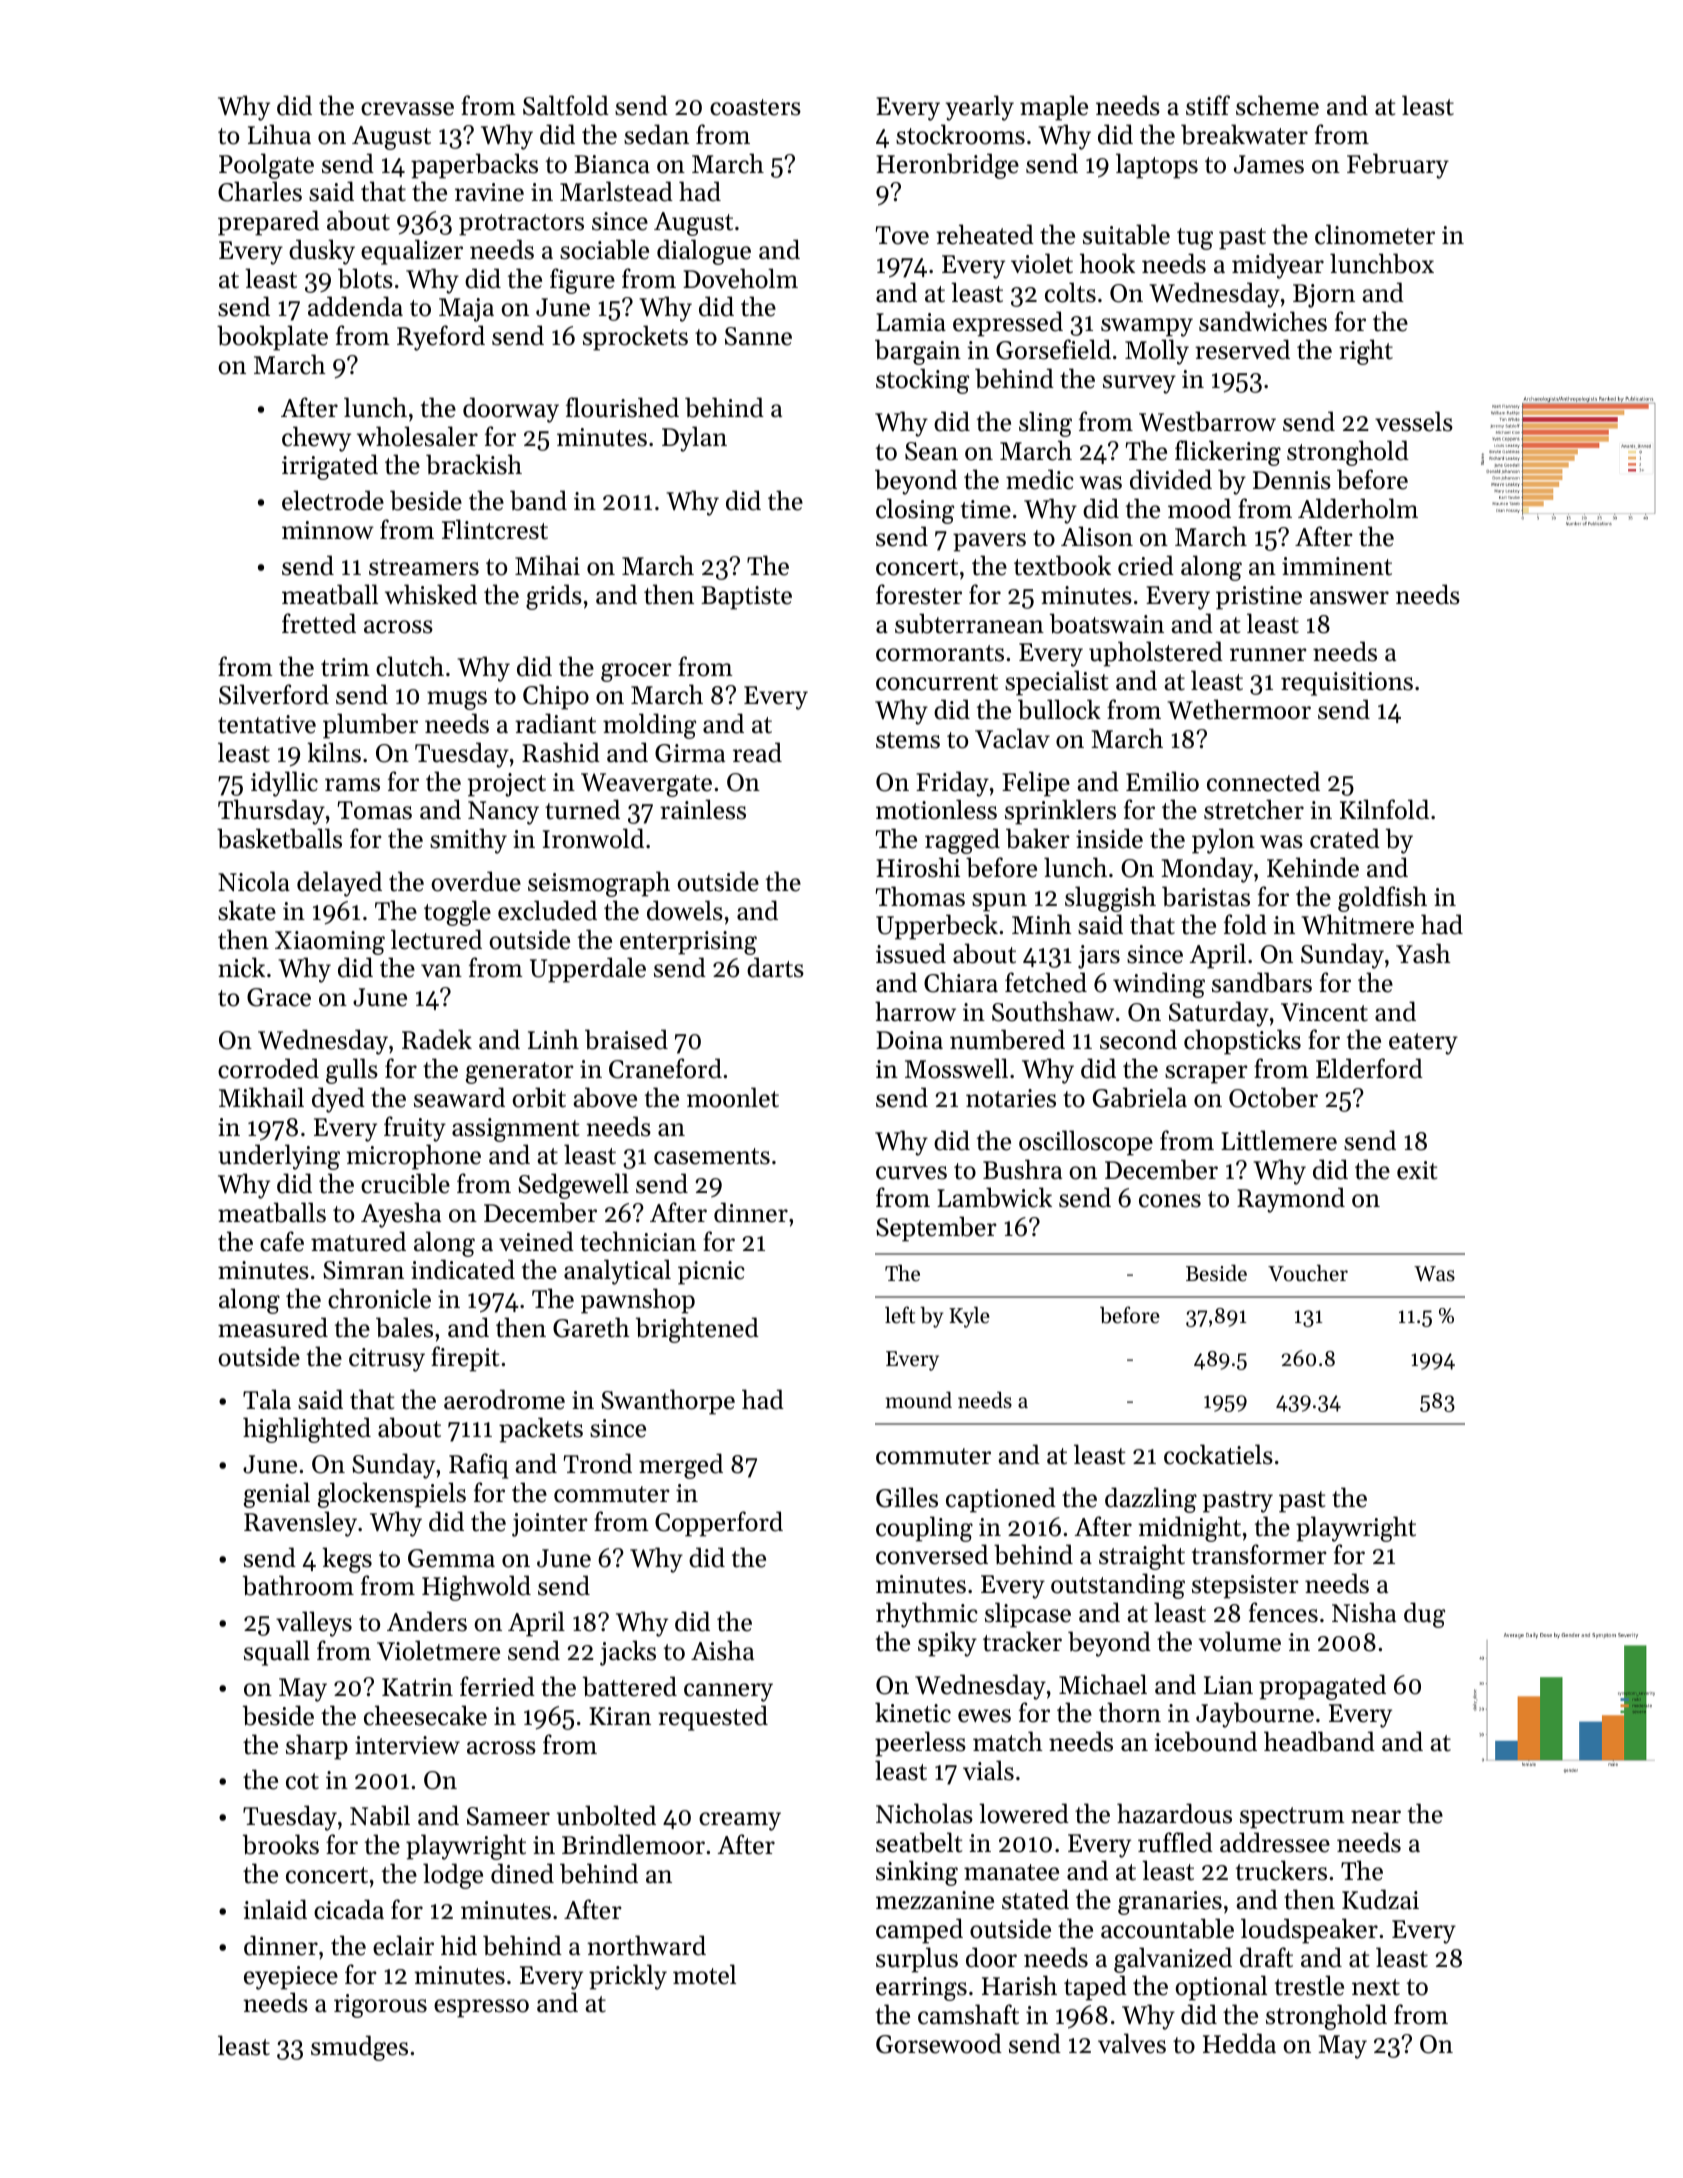 Image resolution: width=1683 pixels, height=2178 pixels. I want to click on Gemma, so click(451, 1558).
